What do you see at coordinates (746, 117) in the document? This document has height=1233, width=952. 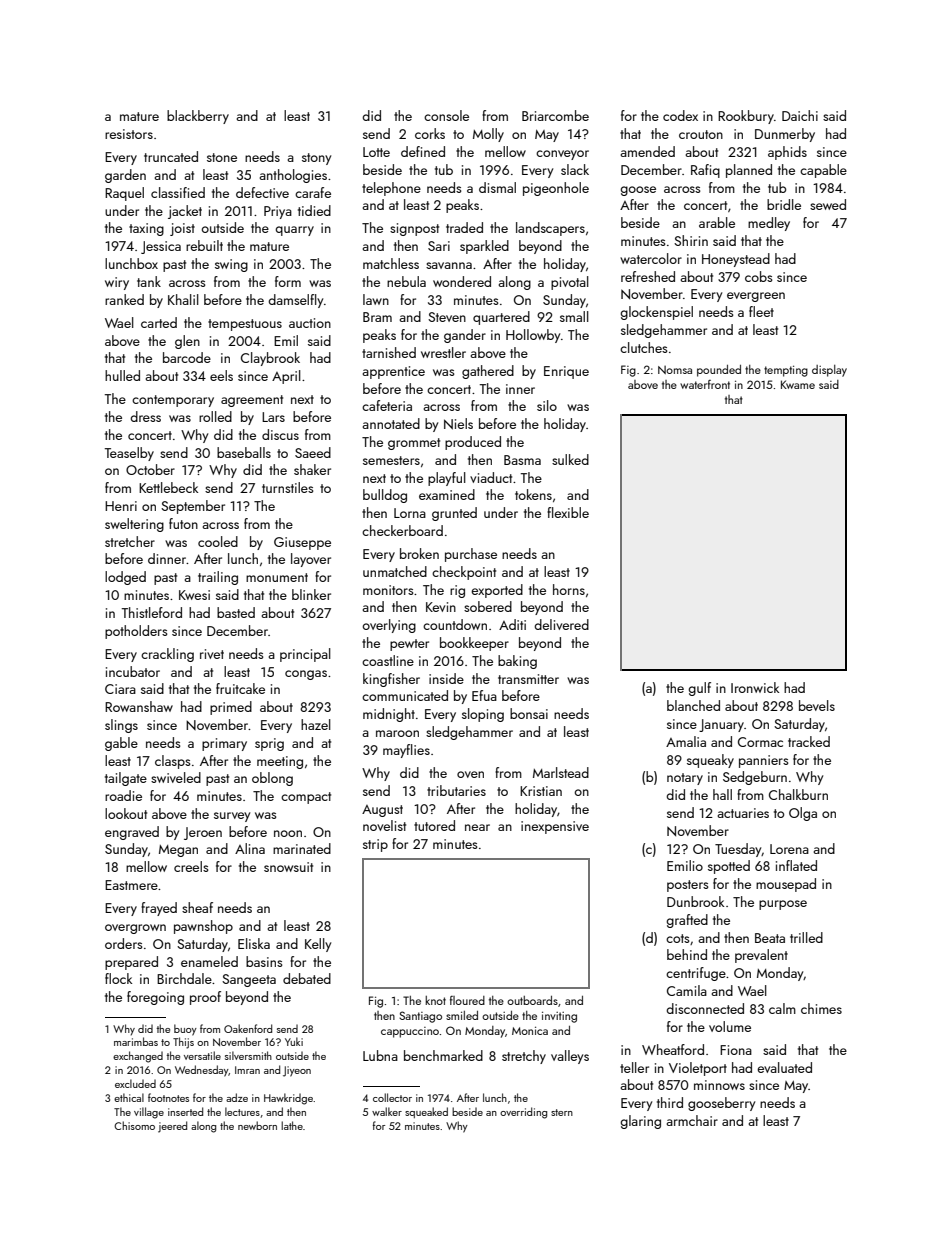 I see `Rookbury` at bounding box center [746, 117].
